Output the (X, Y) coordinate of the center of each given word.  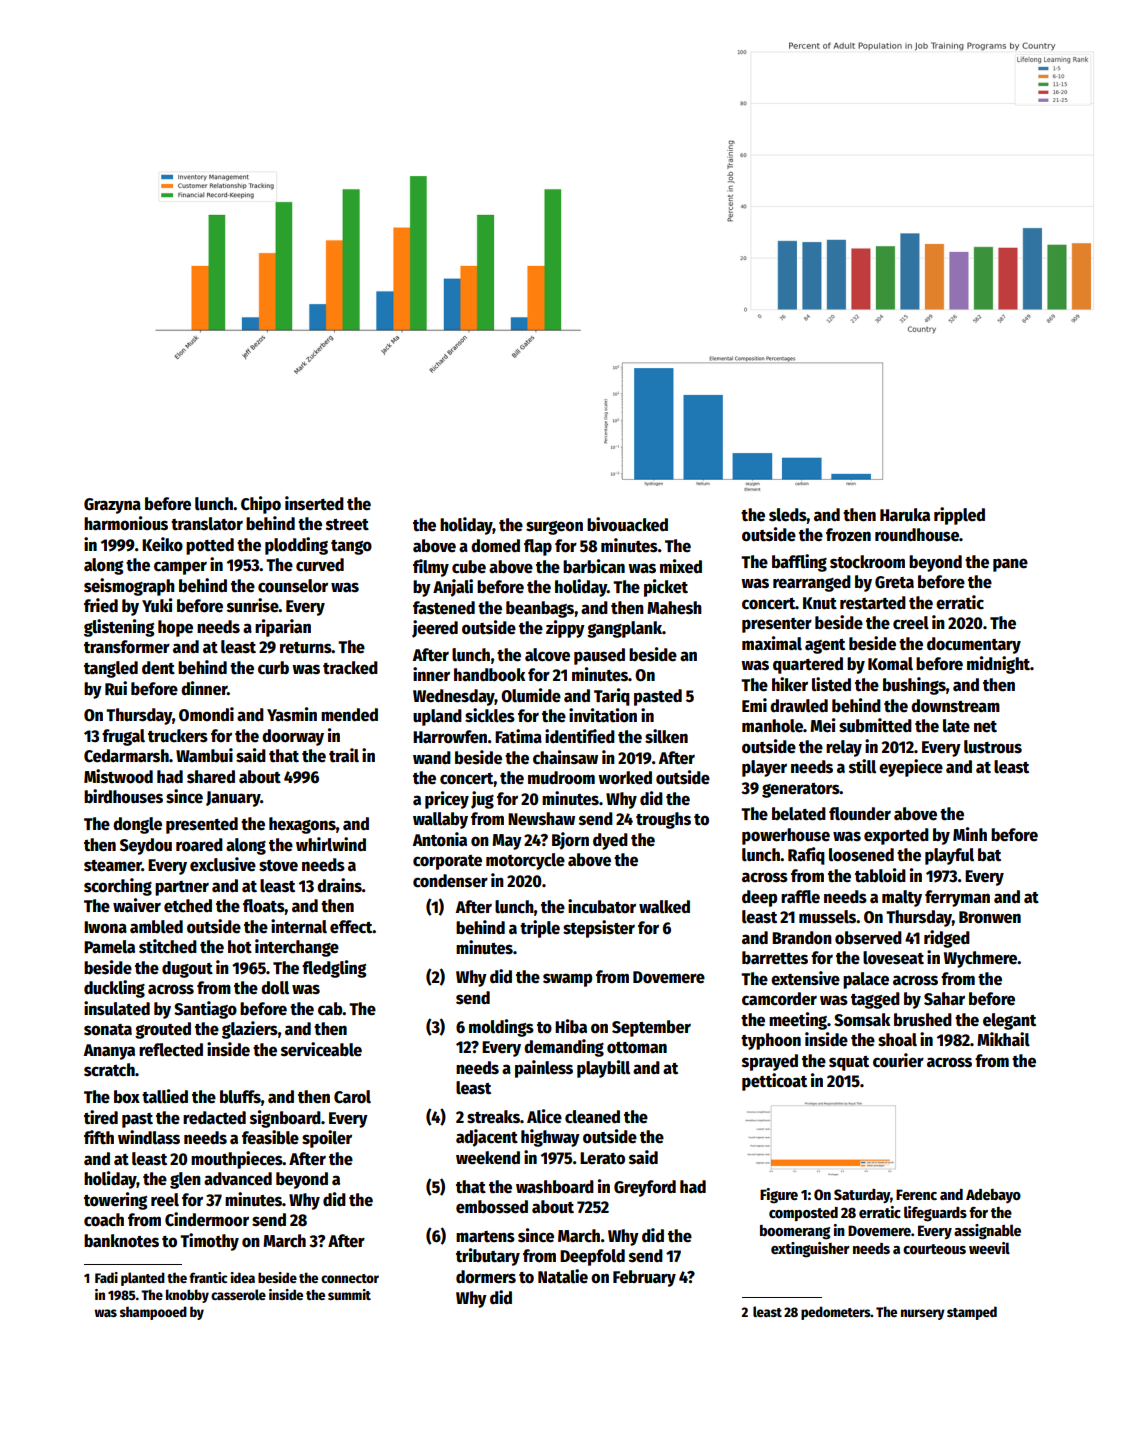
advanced (238, 1179)
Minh (970, 834)
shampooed (153, 1313)
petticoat (774, 1082)
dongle (137, 825)
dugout (187, 969)
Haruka (905, 515)
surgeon (554, 528)
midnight (998, 665)
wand (432, 758)
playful (949, 856)
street (347, 525)
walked (664, 907)
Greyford (645, 1188)
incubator (602, 906)
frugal (123, 737)
